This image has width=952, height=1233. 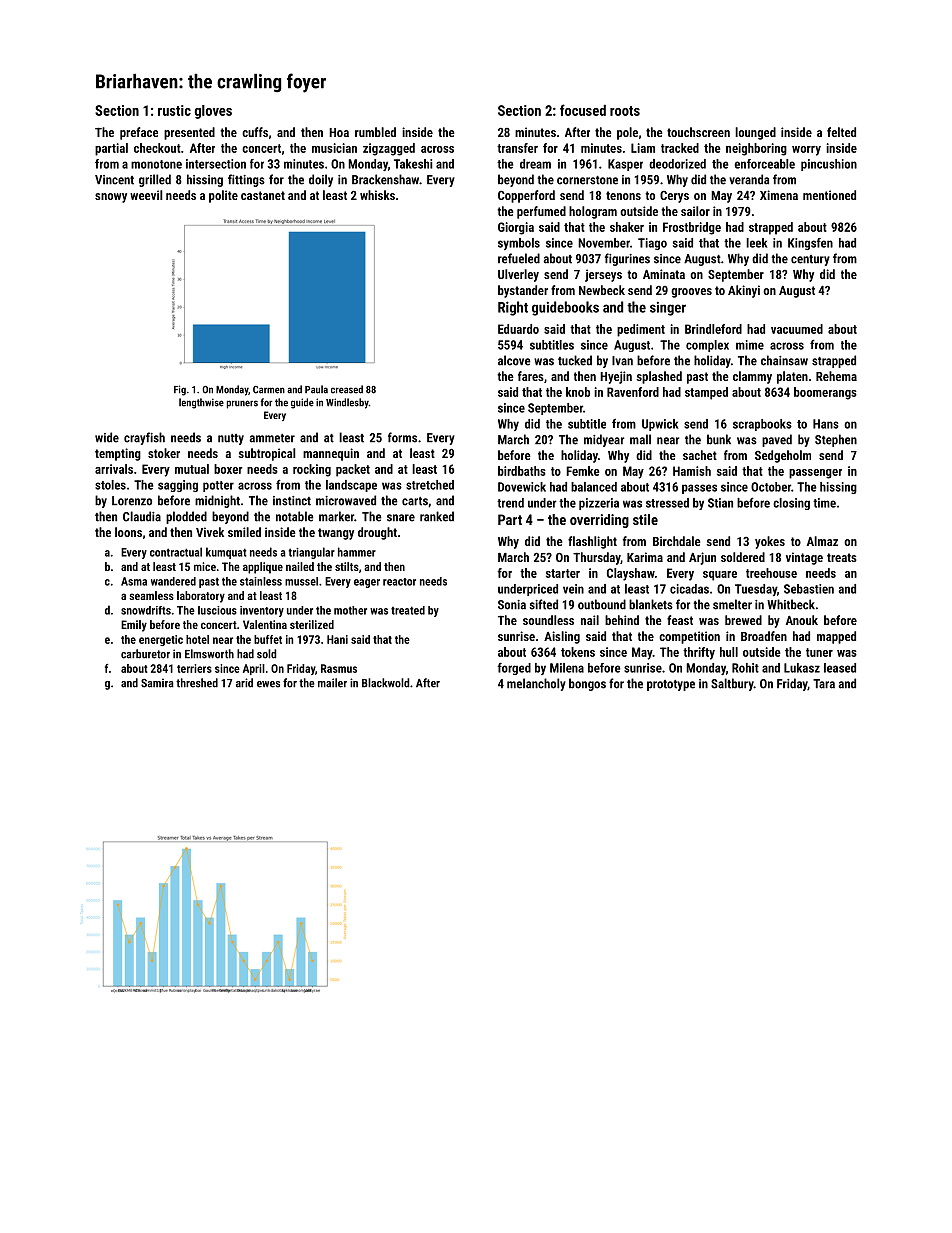 I want to click on melancholy, so click(x=536, y=684).
